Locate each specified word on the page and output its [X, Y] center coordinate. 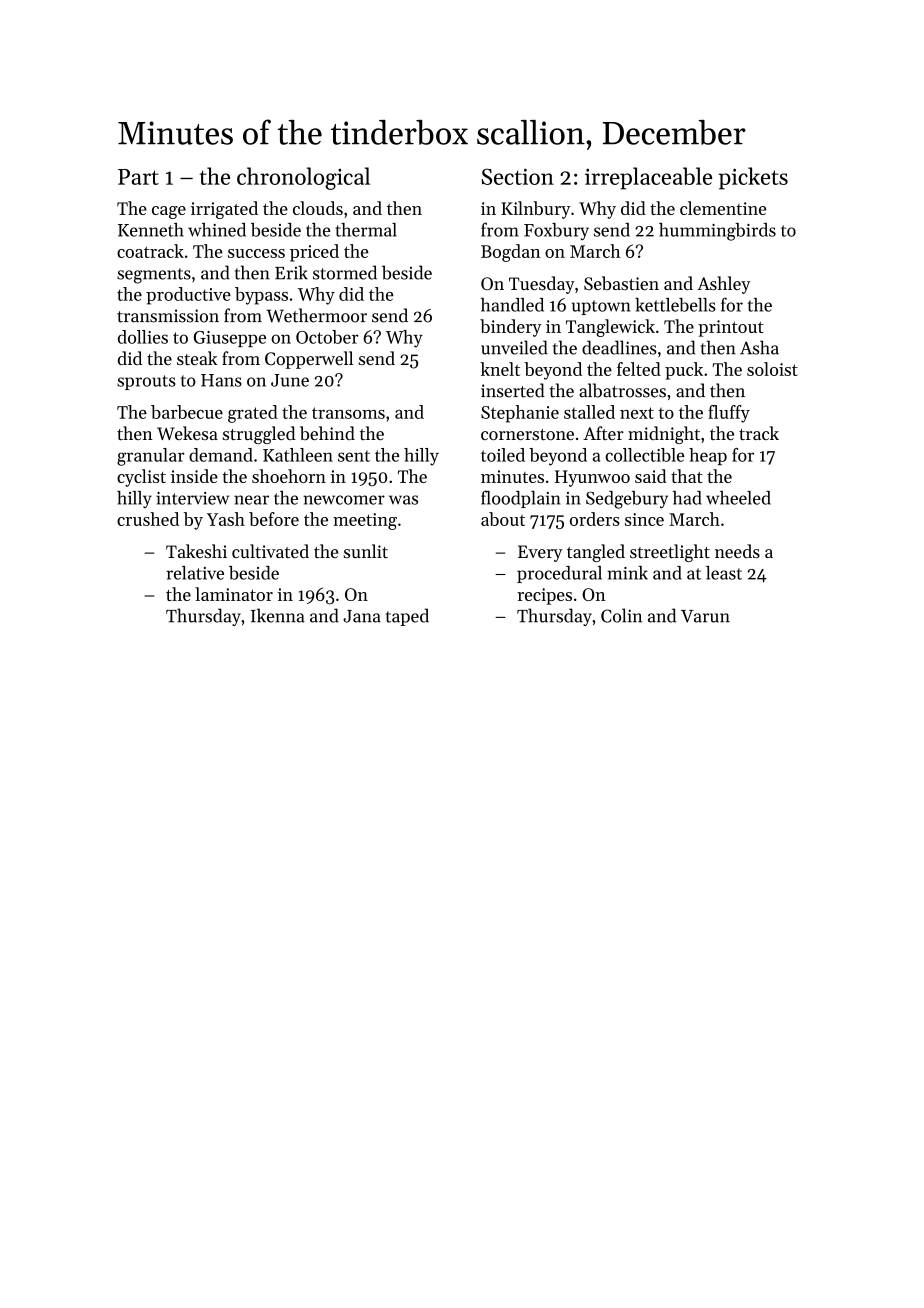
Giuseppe [229, 339]
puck [684, 371]
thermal [366, 230]
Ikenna [278, 615]
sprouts [146, 382]
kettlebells [675, 305]
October [327, 337]
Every [540, 553]
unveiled [514, 347]
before [274, 519]
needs [737, 551]
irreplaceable [648, 178]
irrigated [224, 210]
